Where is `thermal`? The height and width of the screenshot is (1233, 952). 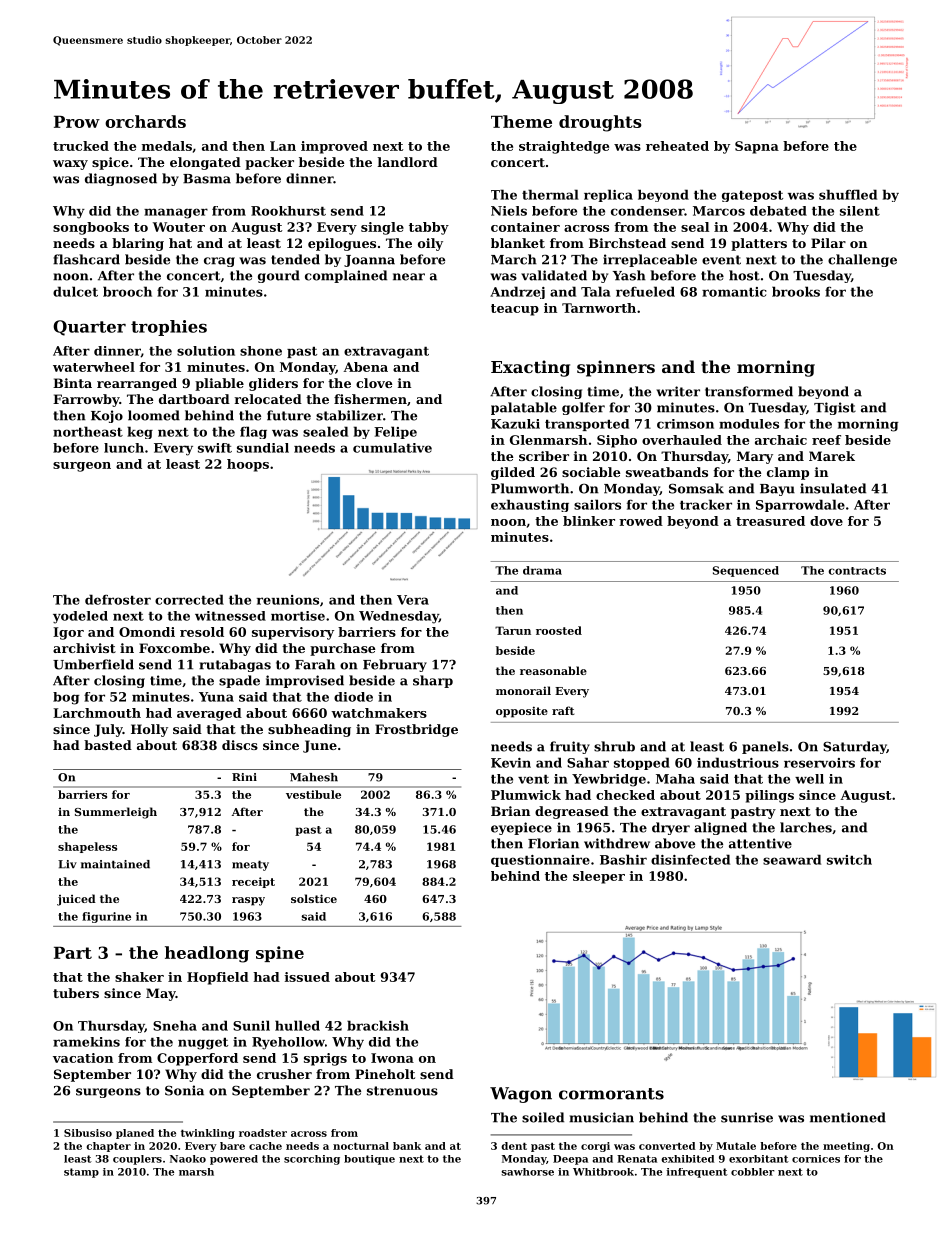 thermal is located at coordinates (550, 194).
